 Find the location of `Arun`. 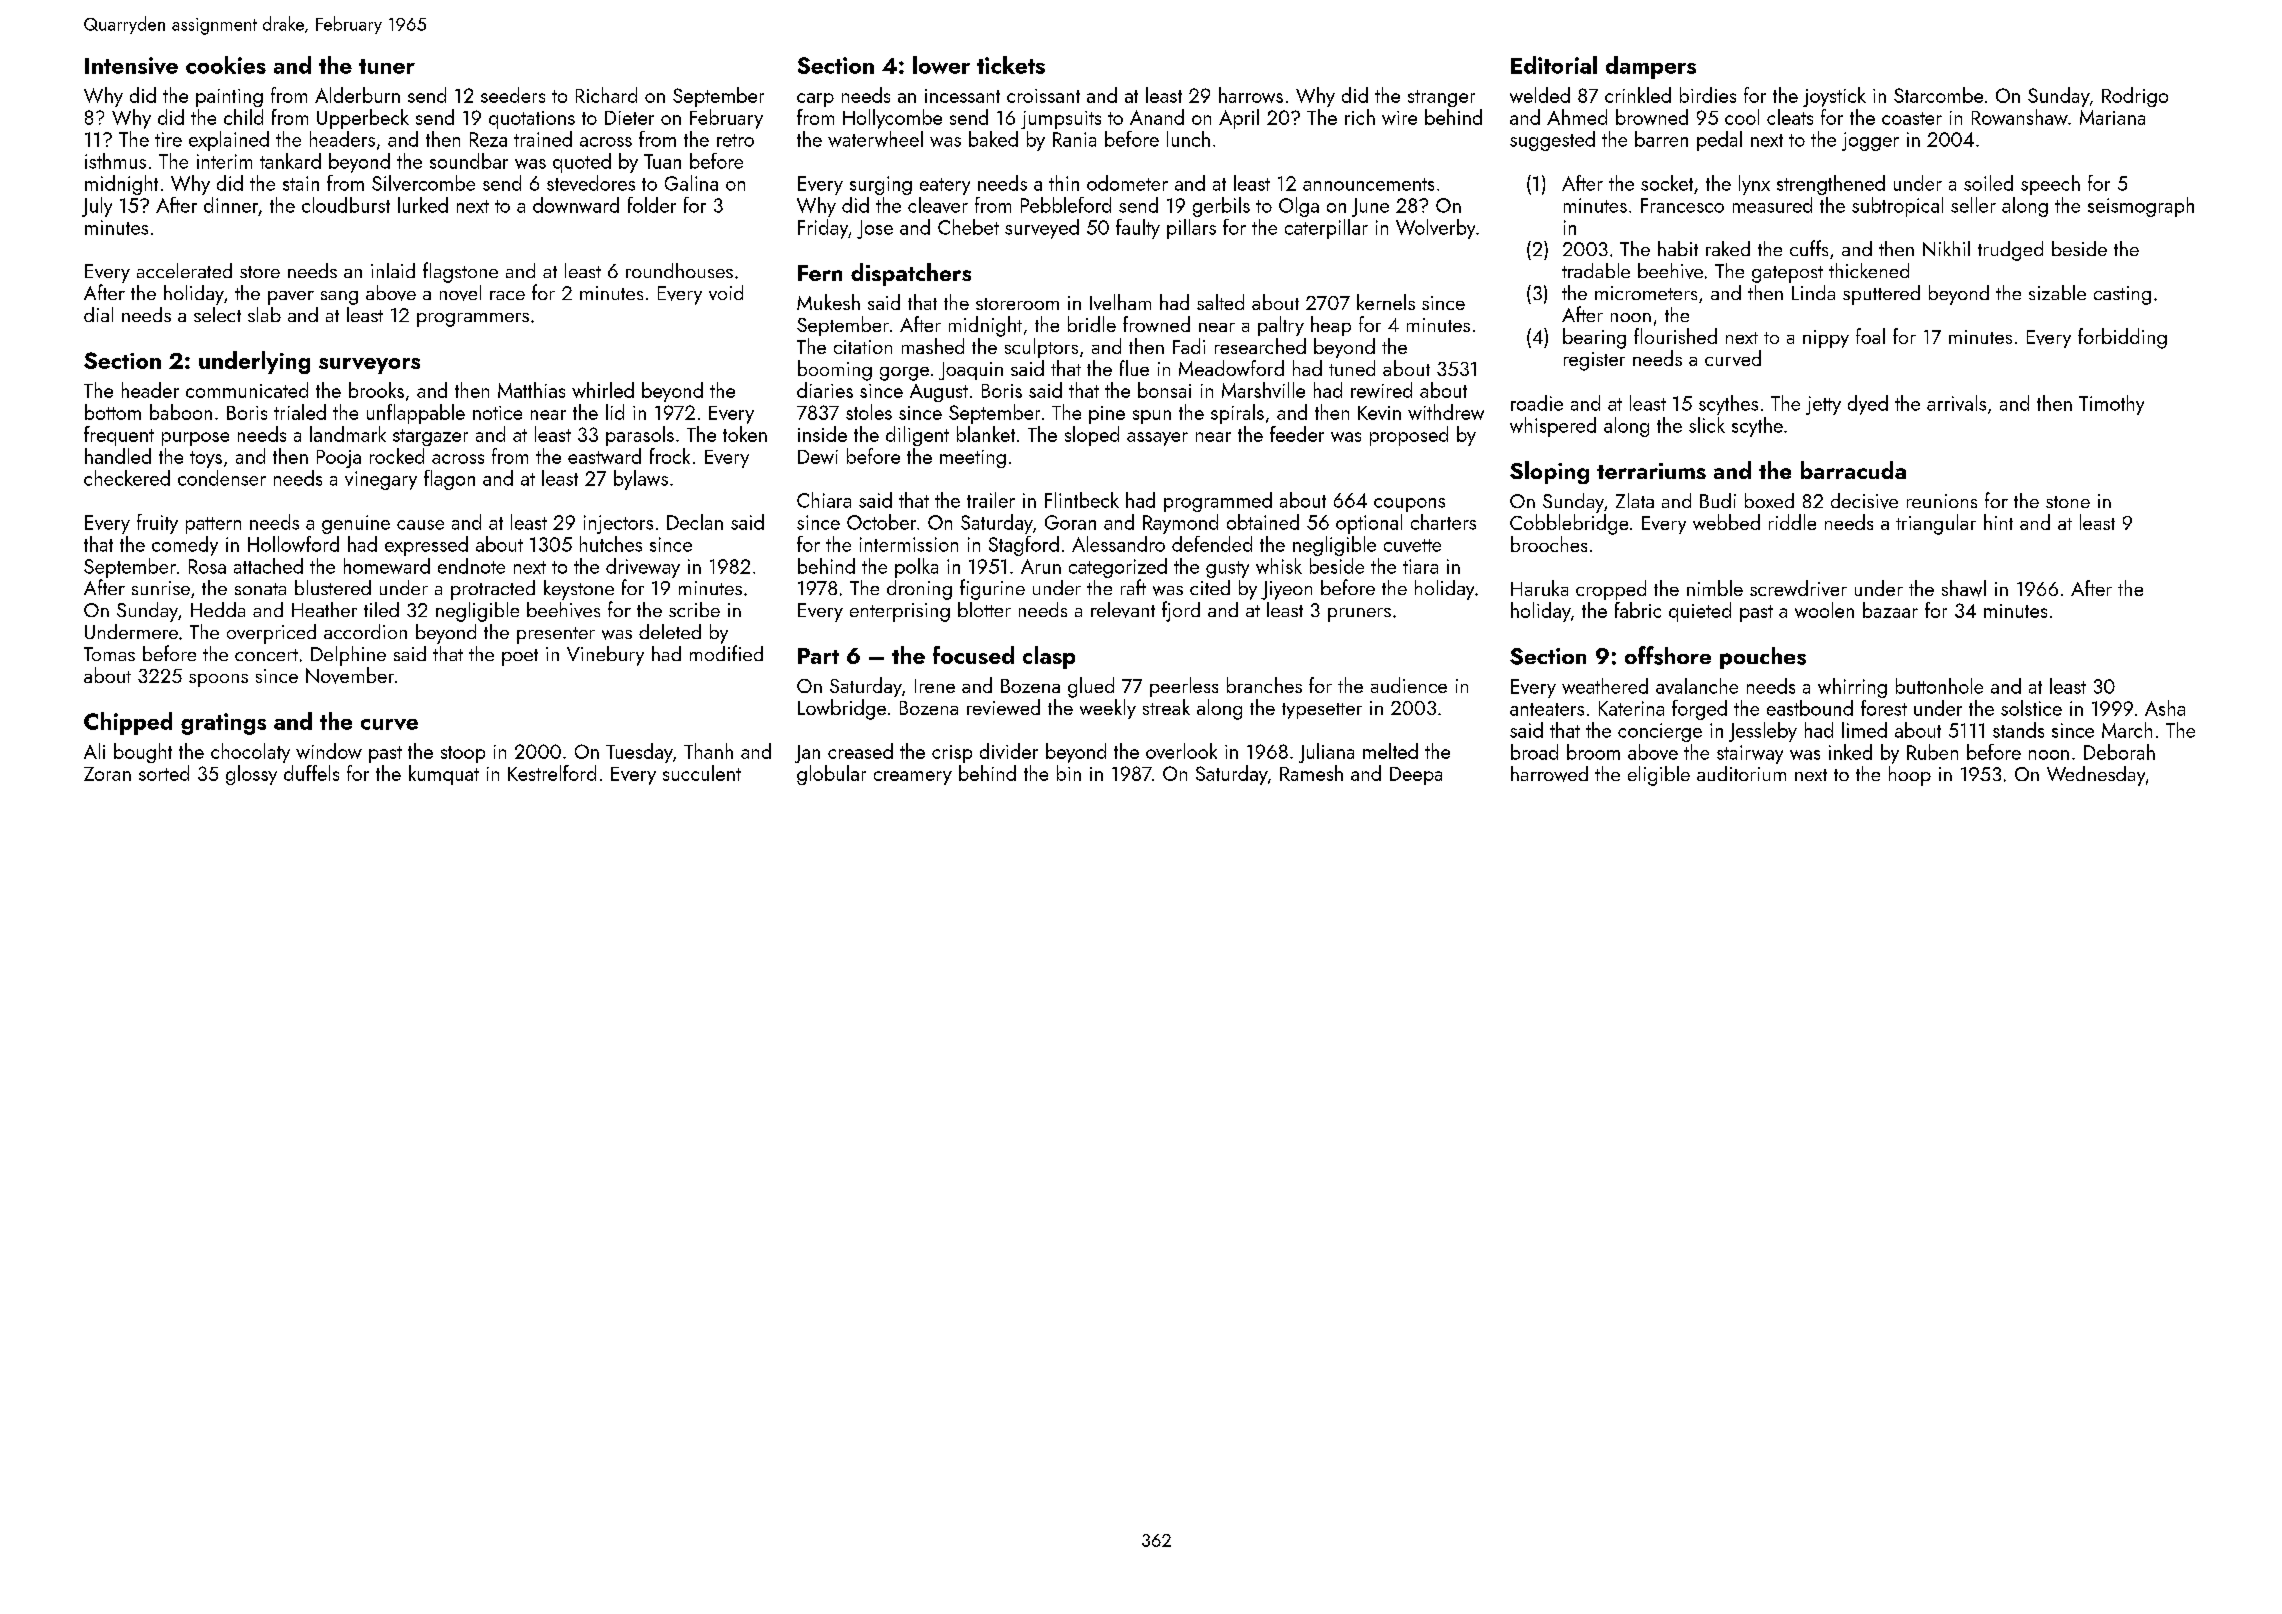

Arun is located at coordinates (1041, 566).
